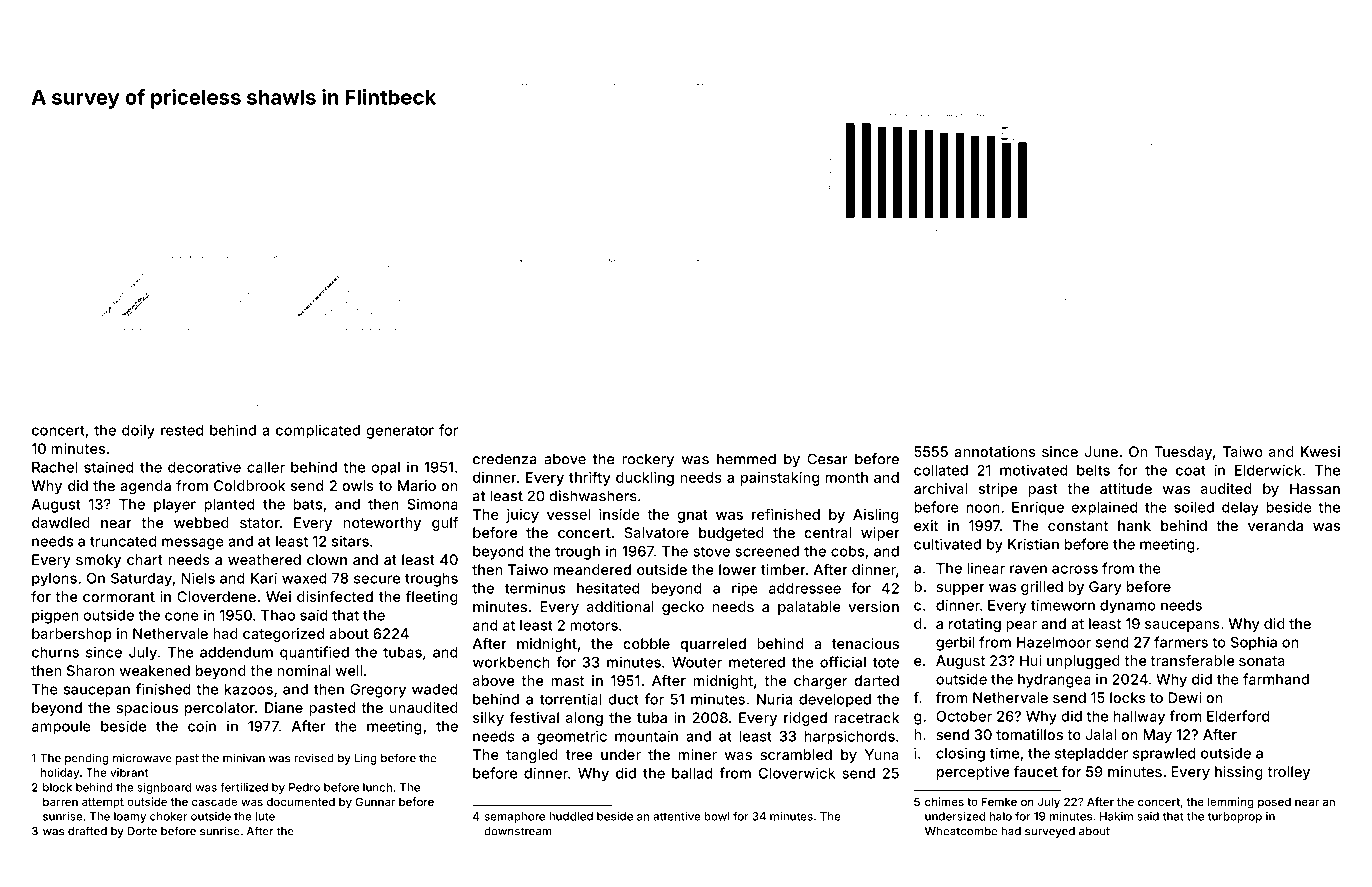 This screenshot has height=887, width=1372. I want to click on drafted, so click(87, 831).
